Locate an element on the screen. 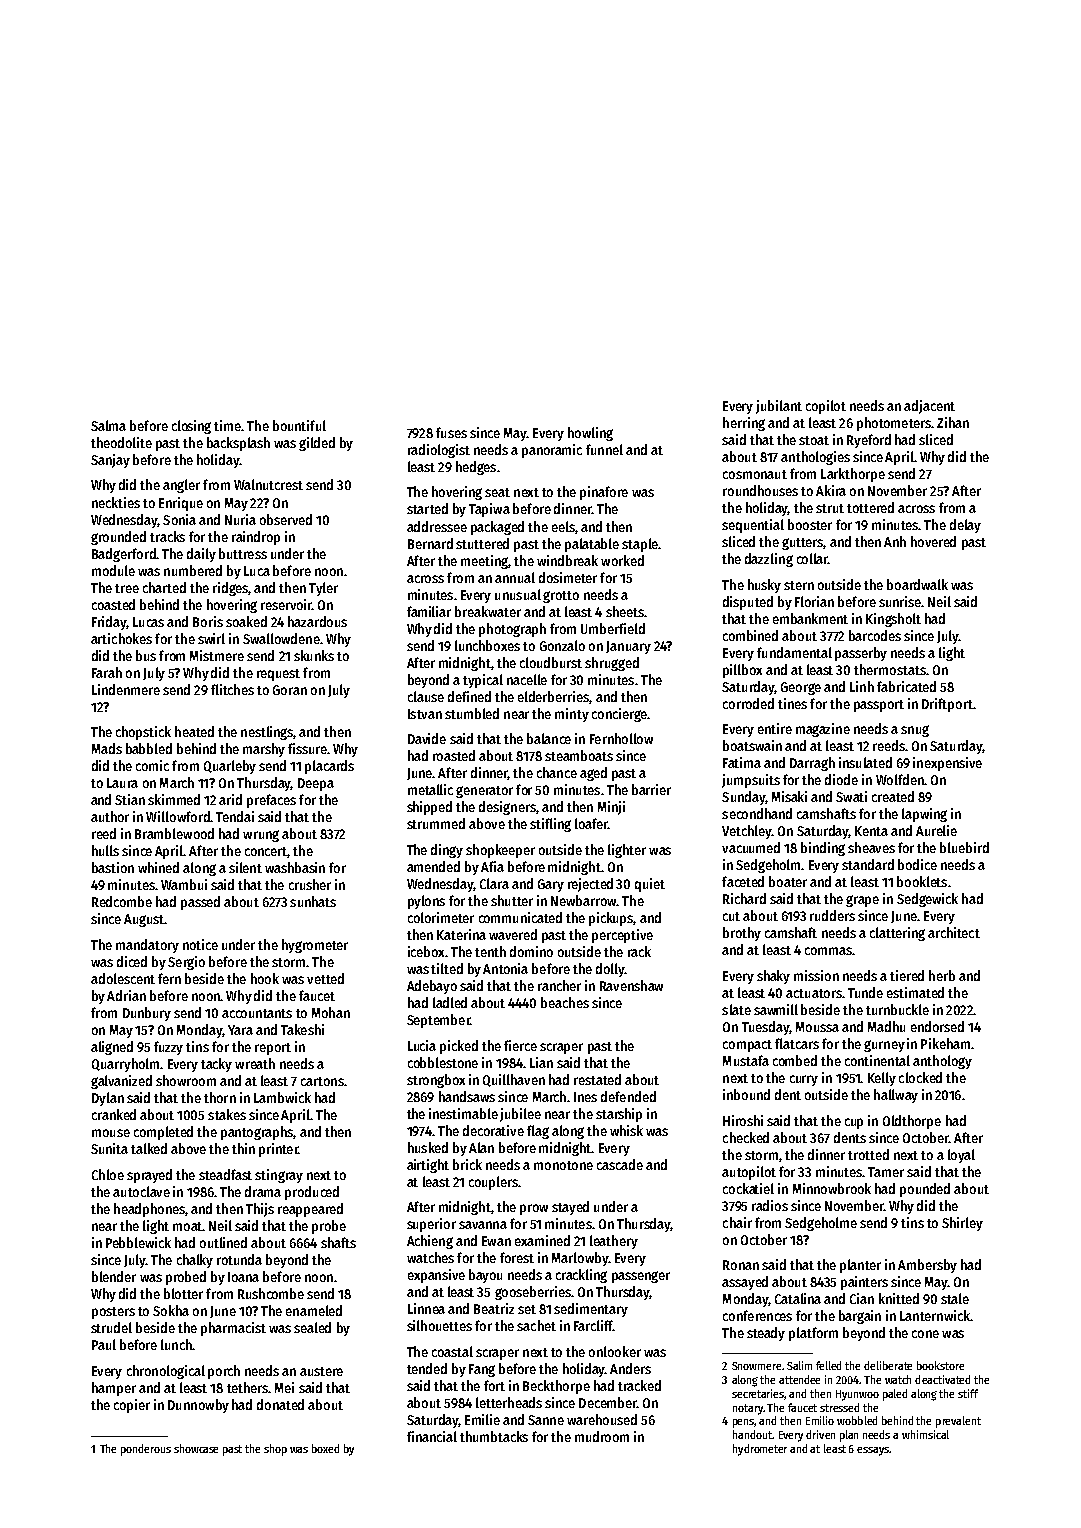 Image resolution: width=1081 pixels, height=1528 pixels. howling is located at coordinates (590, 434).
